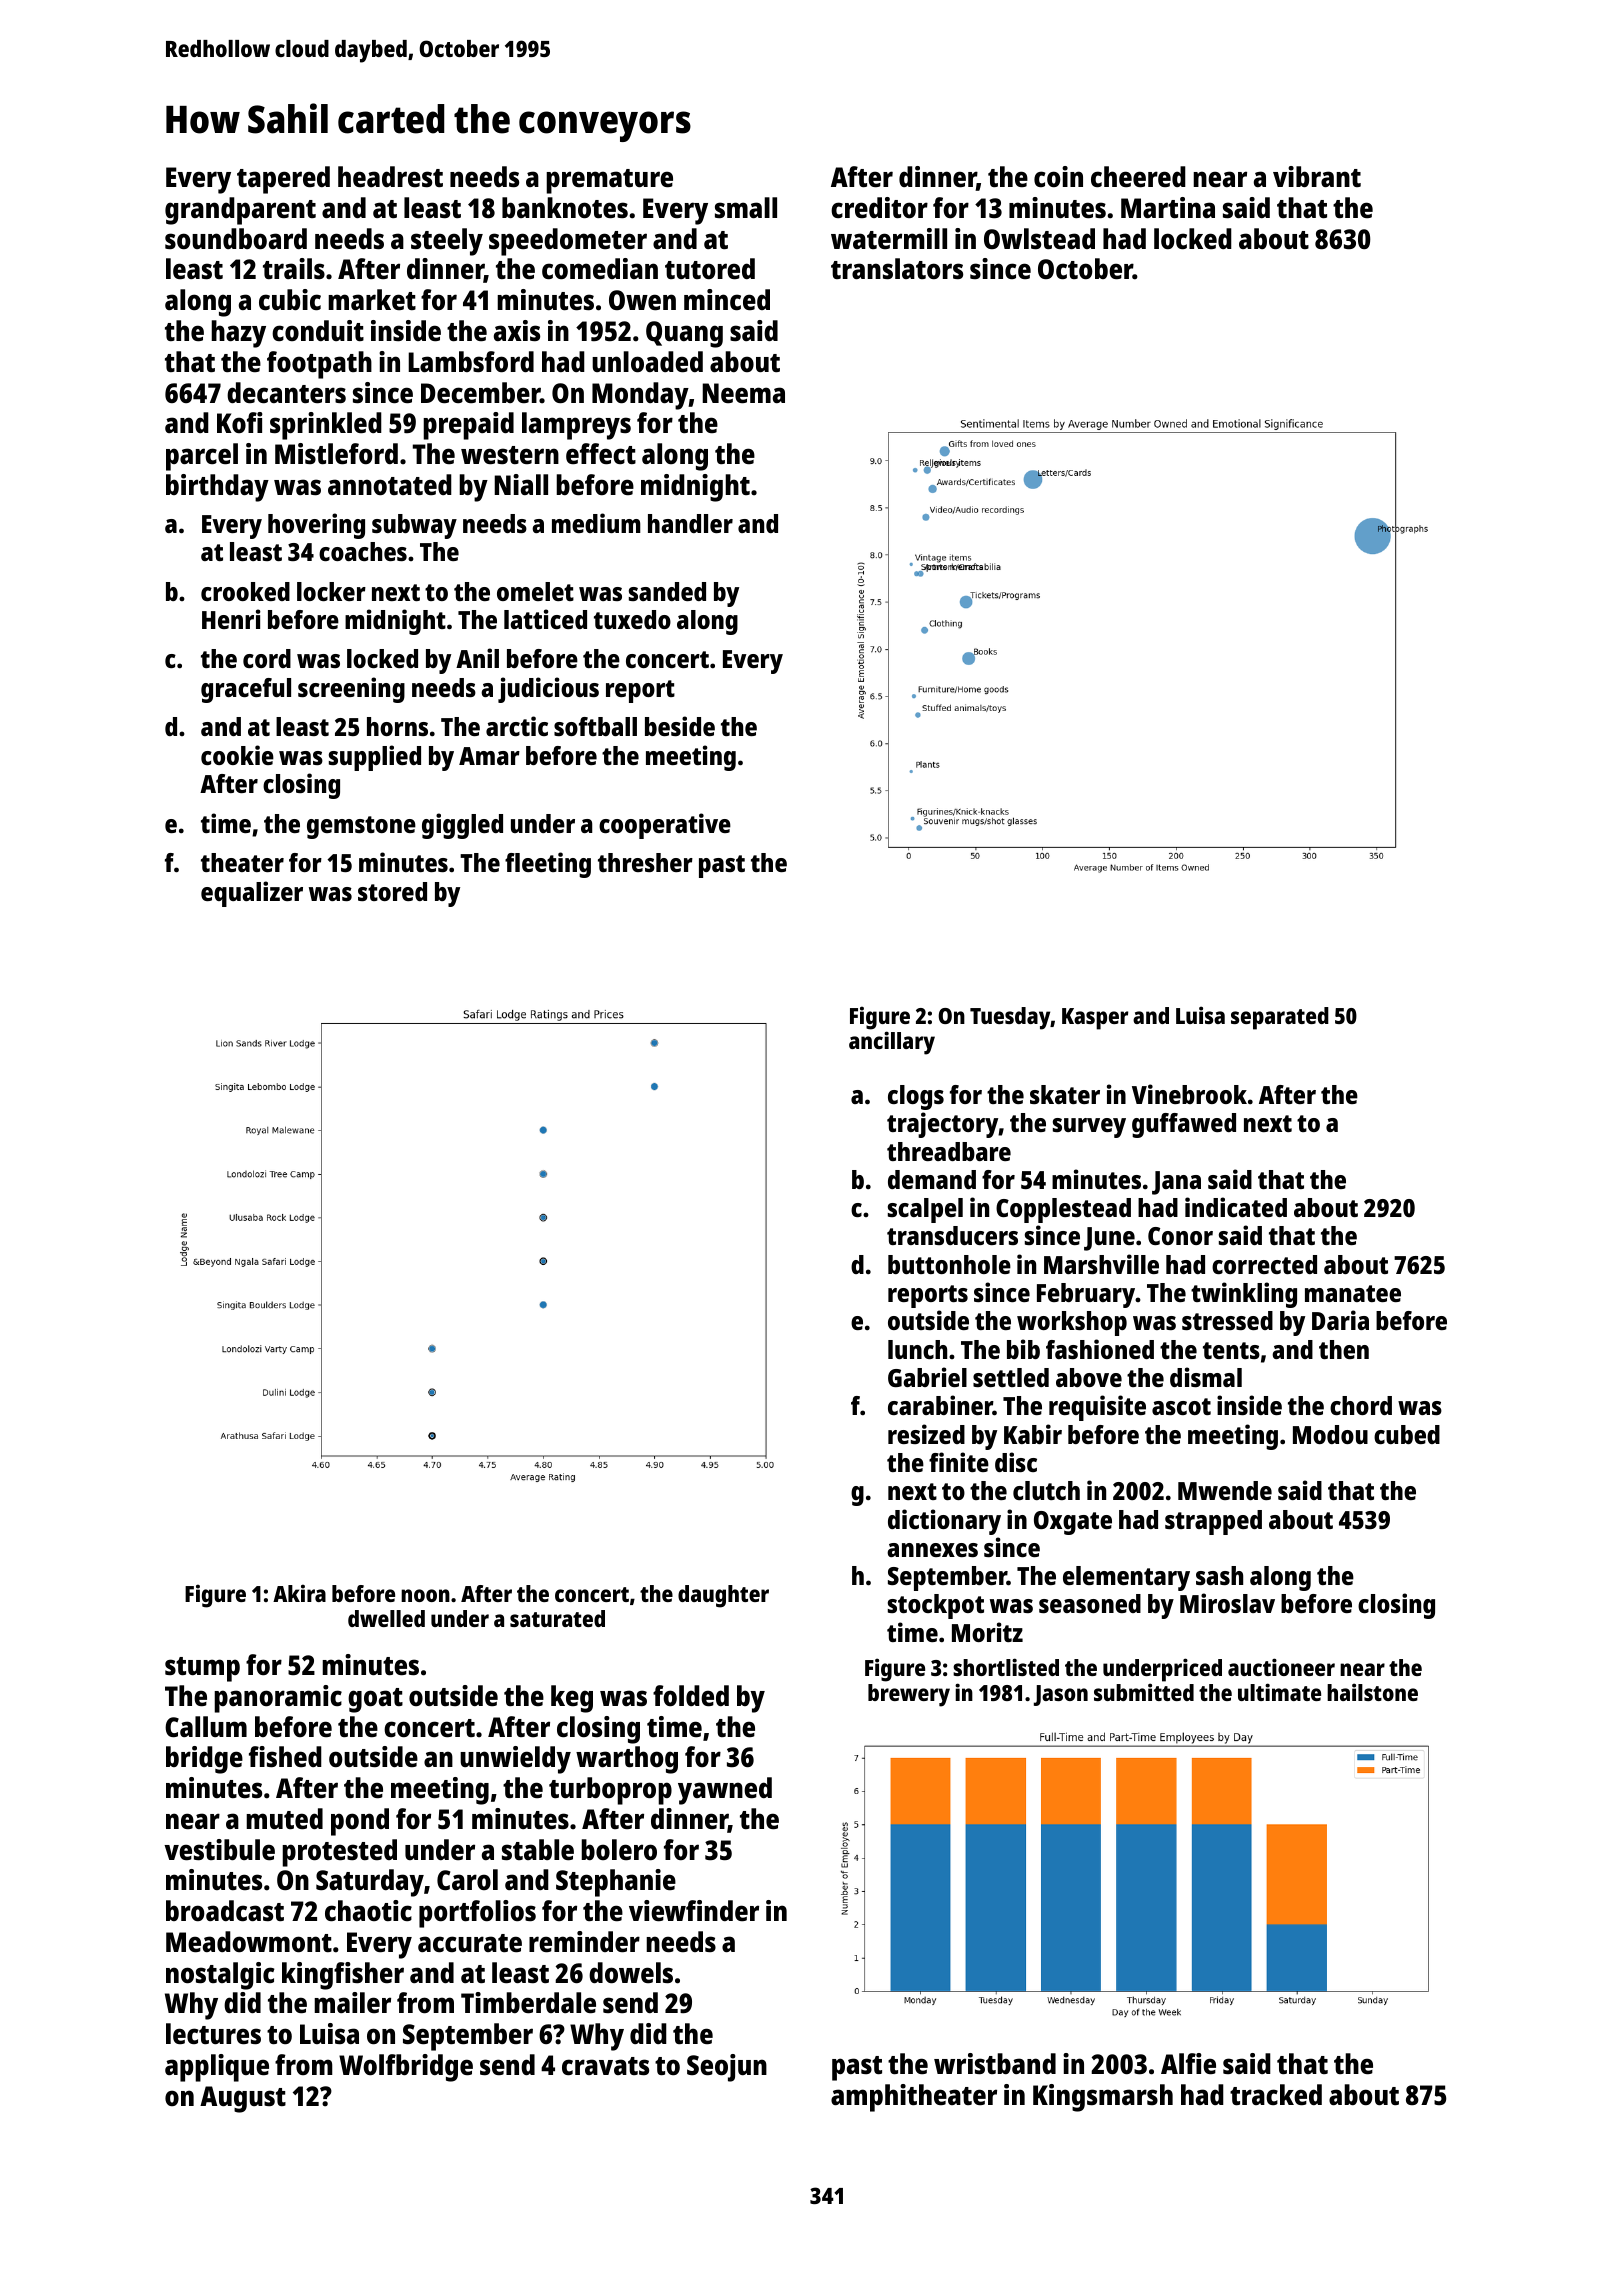 This screenshot has height=2292, width=1620. What do you see at coordinates (723, 1596) in the screenshot?
I see `daughter` at bounding box center [723, 1596].
